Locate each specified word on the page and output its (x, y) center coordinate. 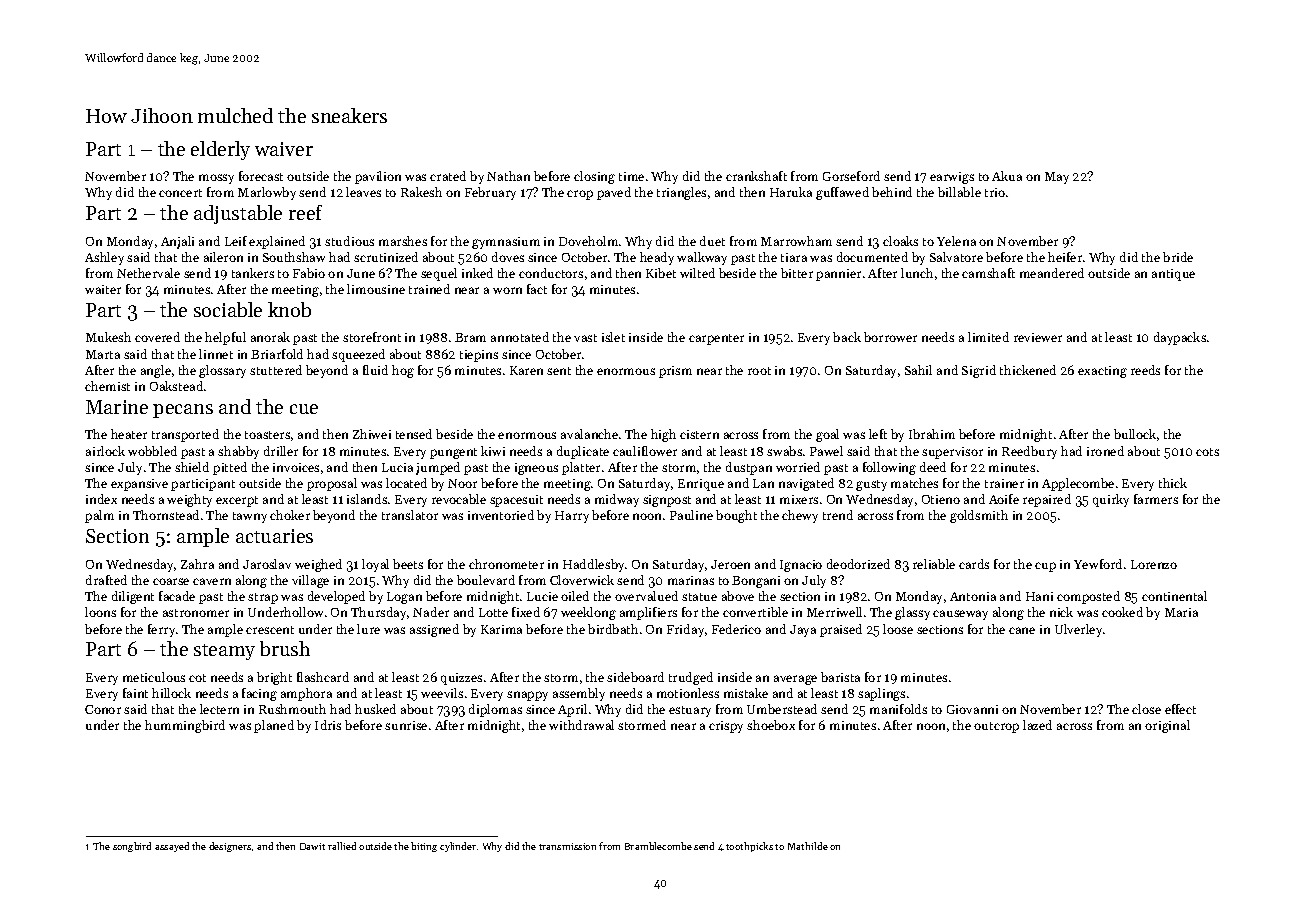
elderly (220, 150)
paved (614, 193)
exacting (1102, 372)
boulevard (486, 580)
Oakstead (176, 386)
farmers (1156, 499)
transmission (567, 846)
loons (100, 612)
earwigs (952, 178)
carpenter (716, 339)
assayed (172, 847)
